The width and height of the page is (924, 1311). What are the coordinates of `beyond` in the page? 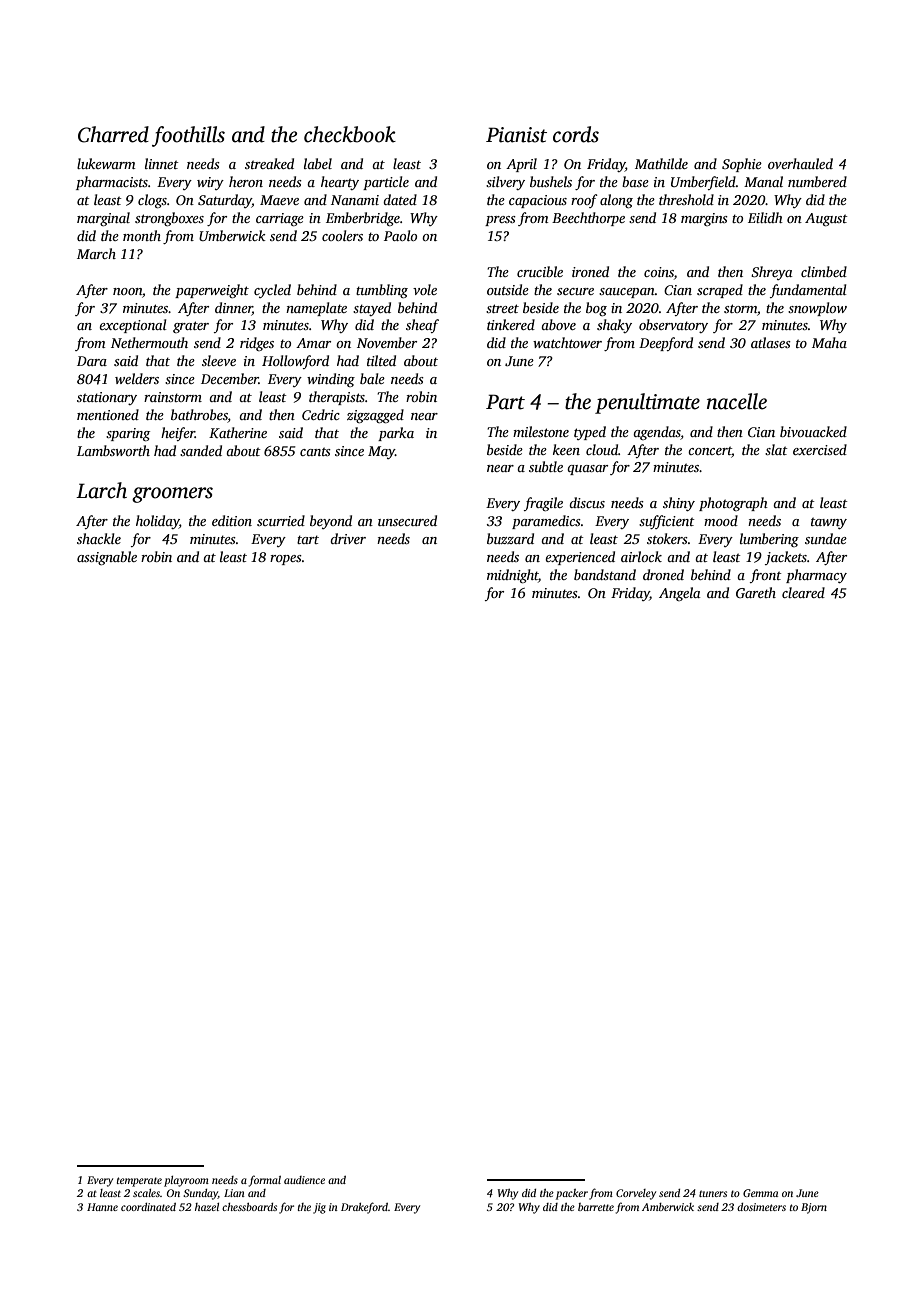 It's located at (331, 522).
